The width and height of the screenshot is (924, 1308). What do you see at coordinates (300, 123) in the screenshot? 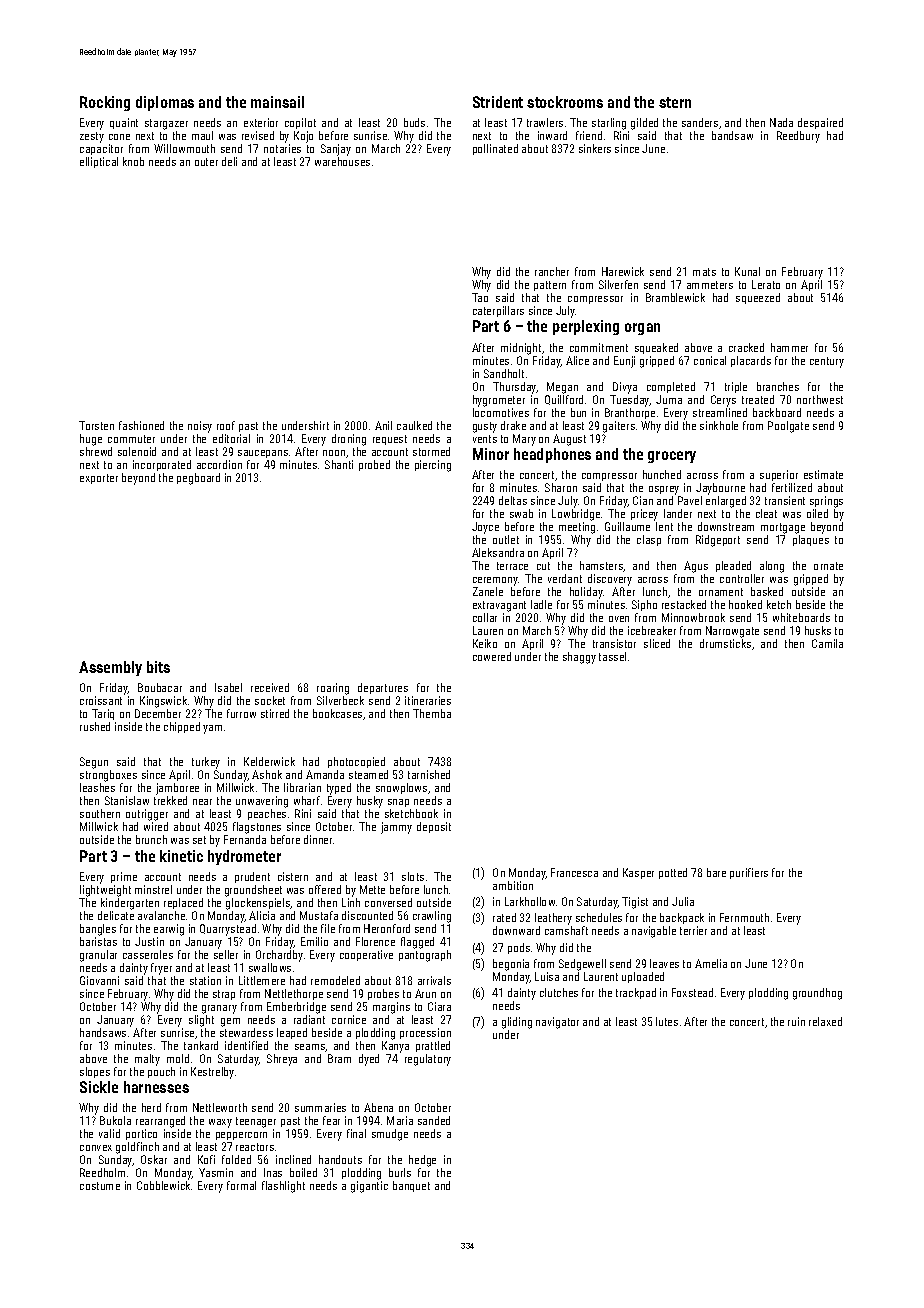
I see `copilot` at bounding box center [300, 123].
